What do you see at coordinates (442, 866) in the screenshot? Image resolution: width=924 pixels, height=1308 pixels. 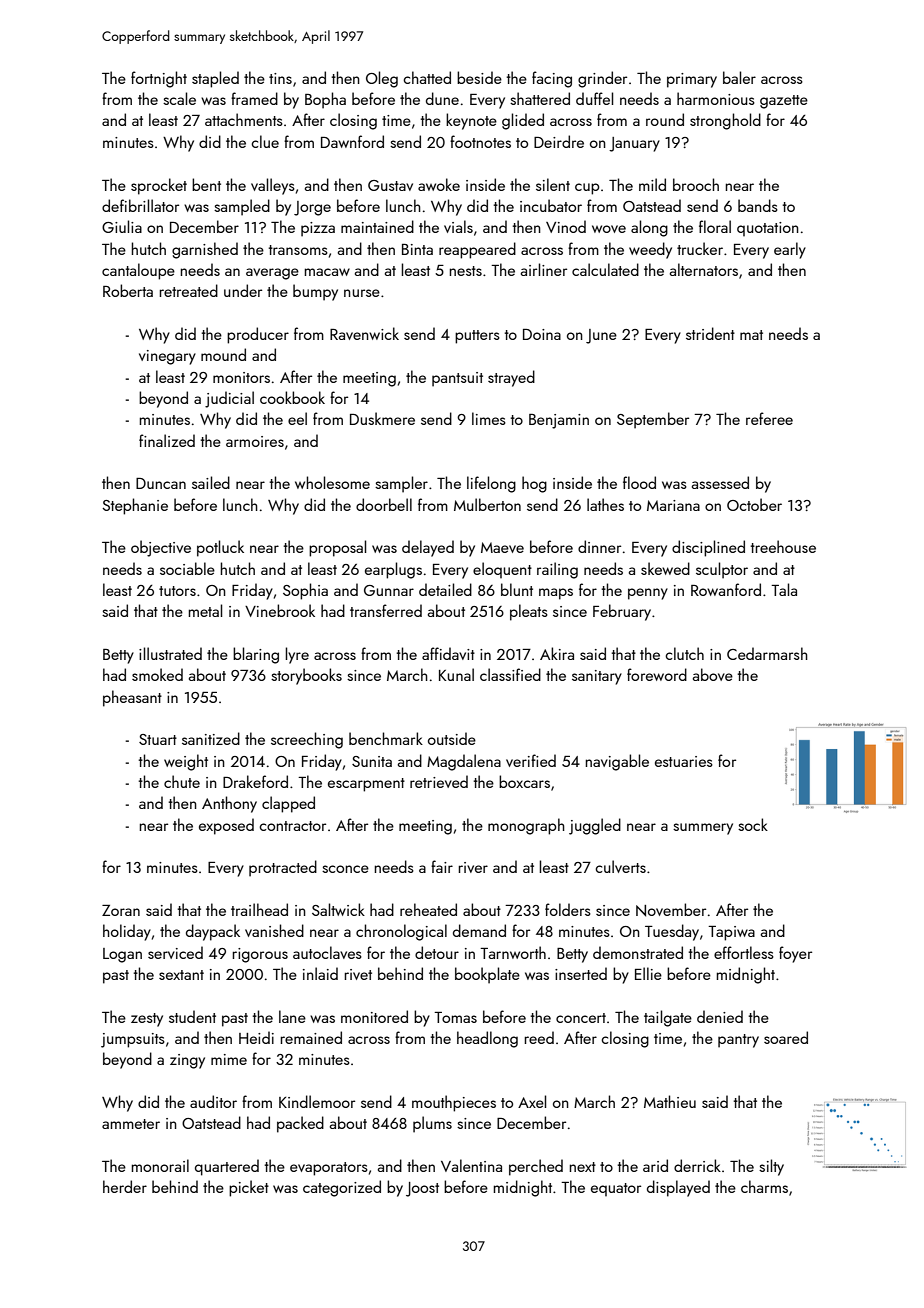 I see `fair` at bounding box center [442, 866].
